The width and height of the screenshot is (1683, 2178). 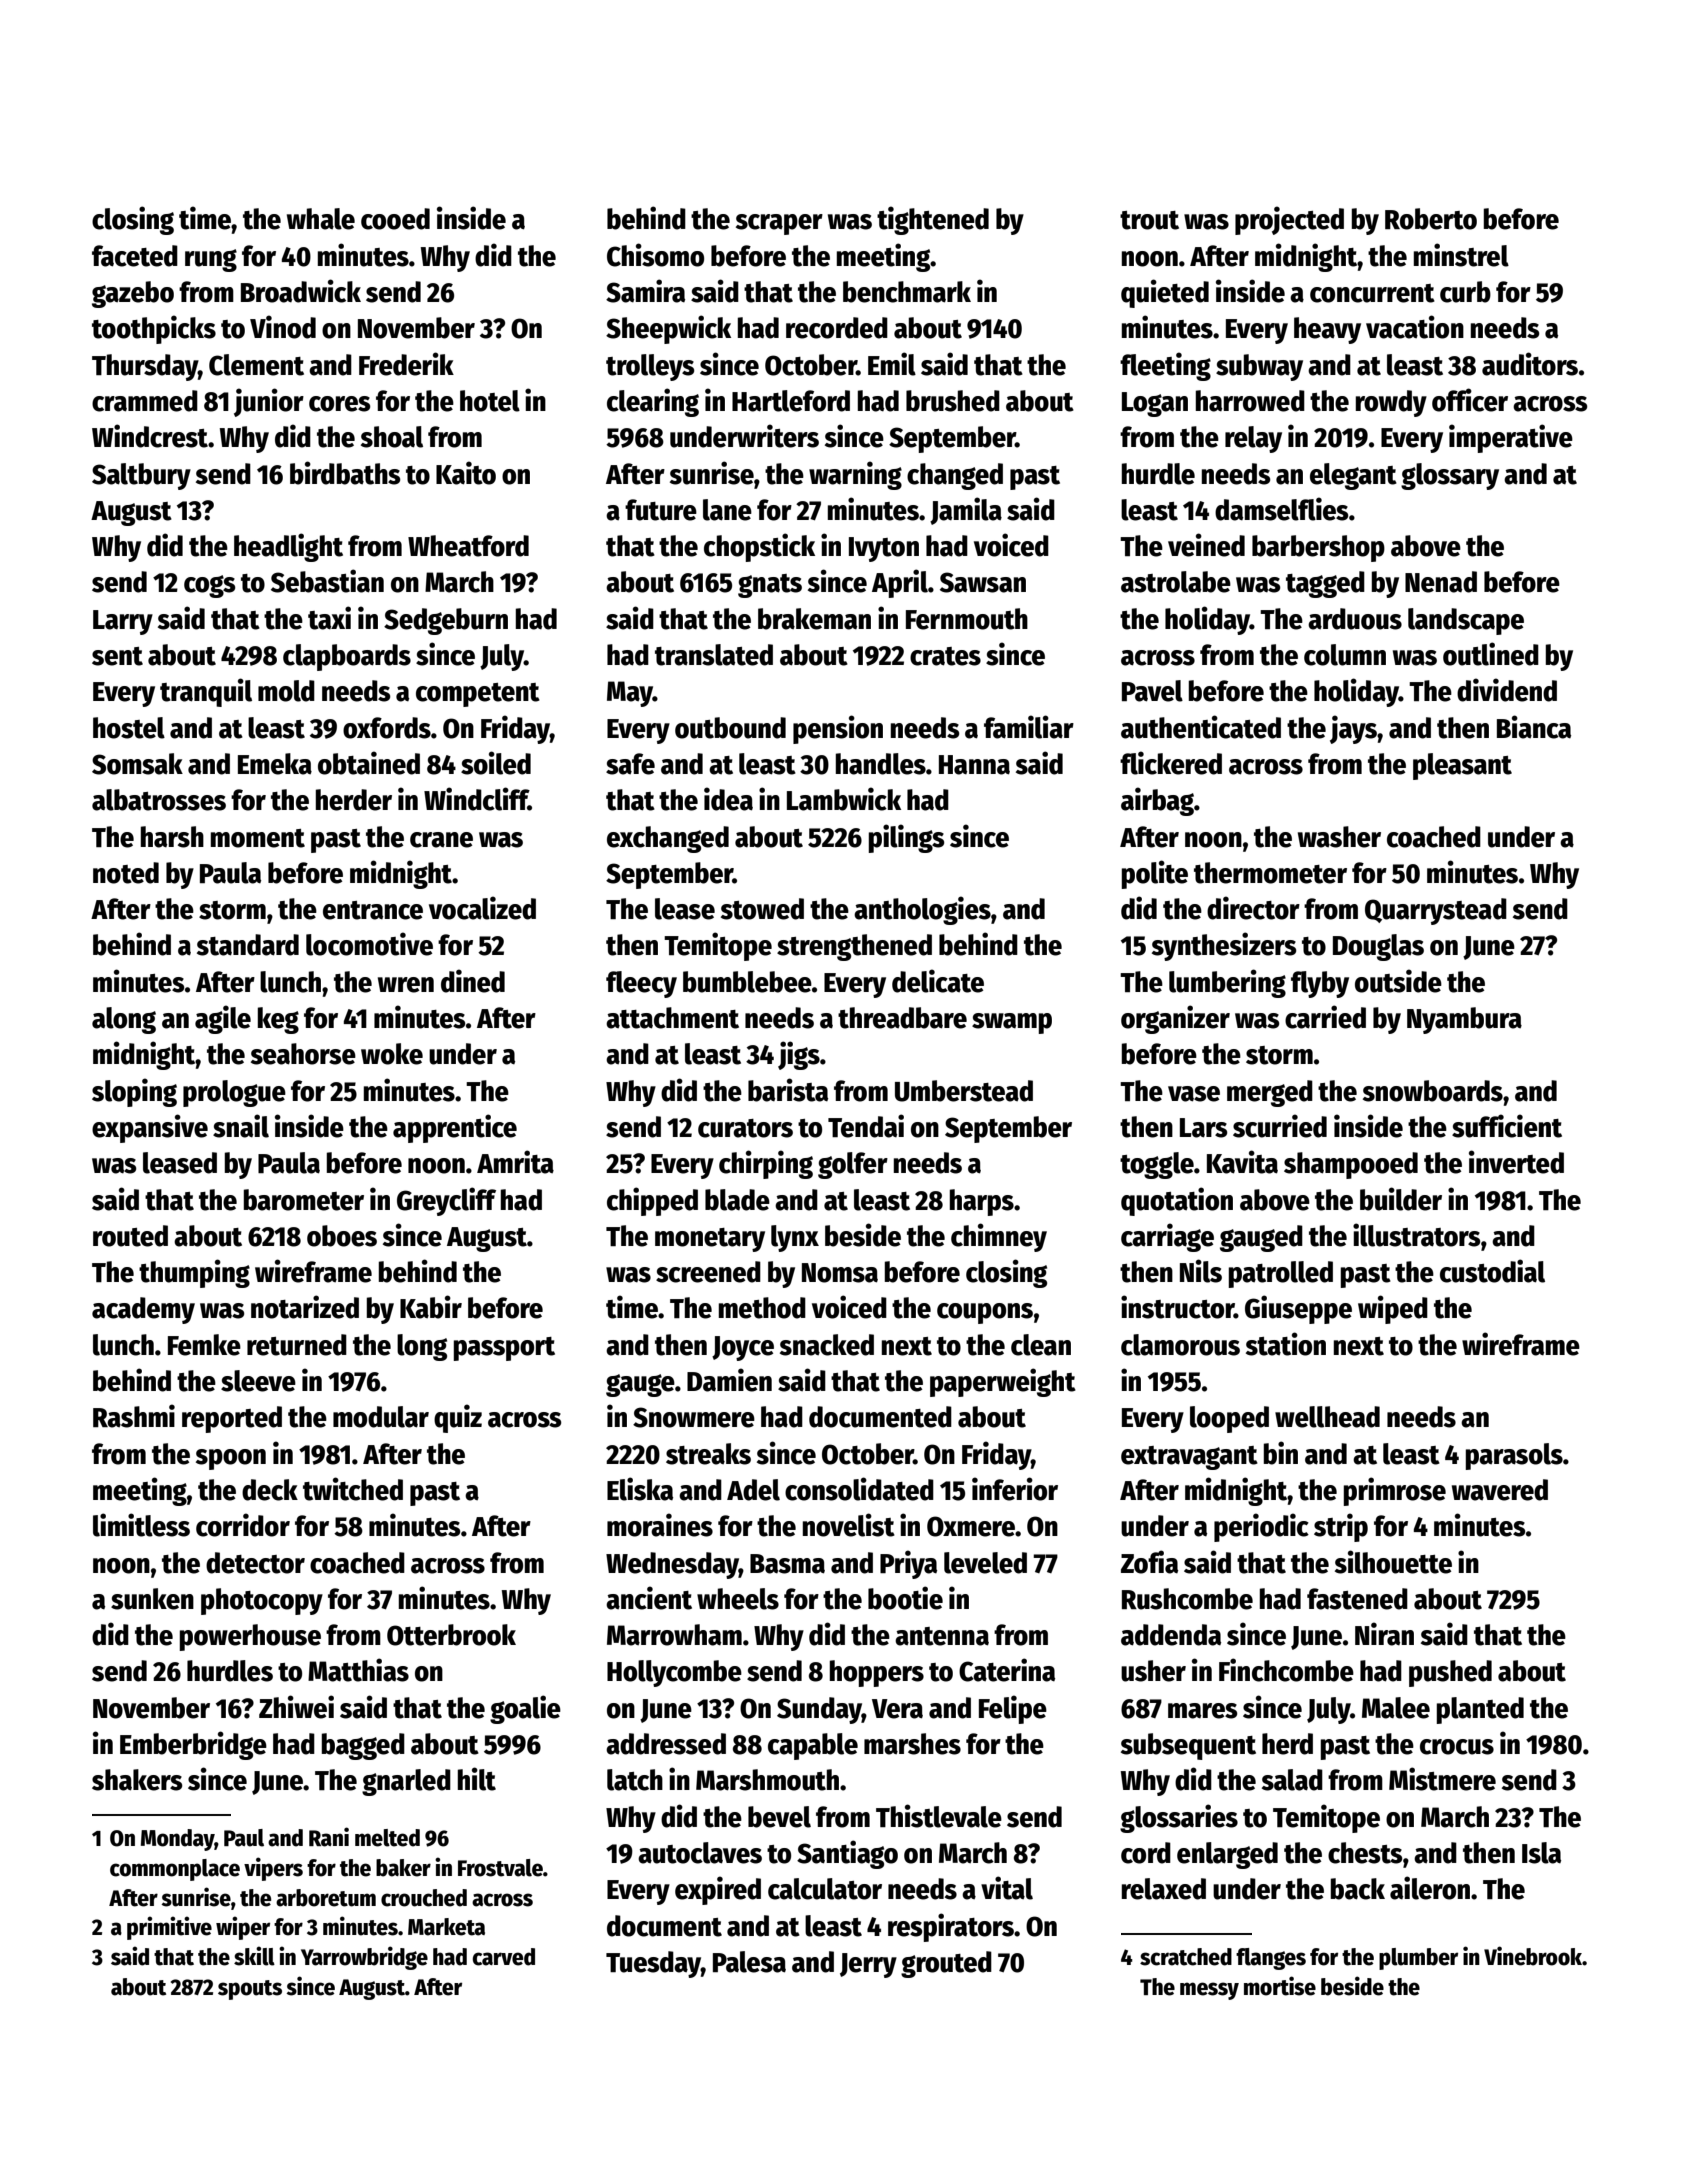 What do you see at coordinates (694, 1417) in the screenshot?
I see `Snowmere` at bounding box center [694, 1417].
